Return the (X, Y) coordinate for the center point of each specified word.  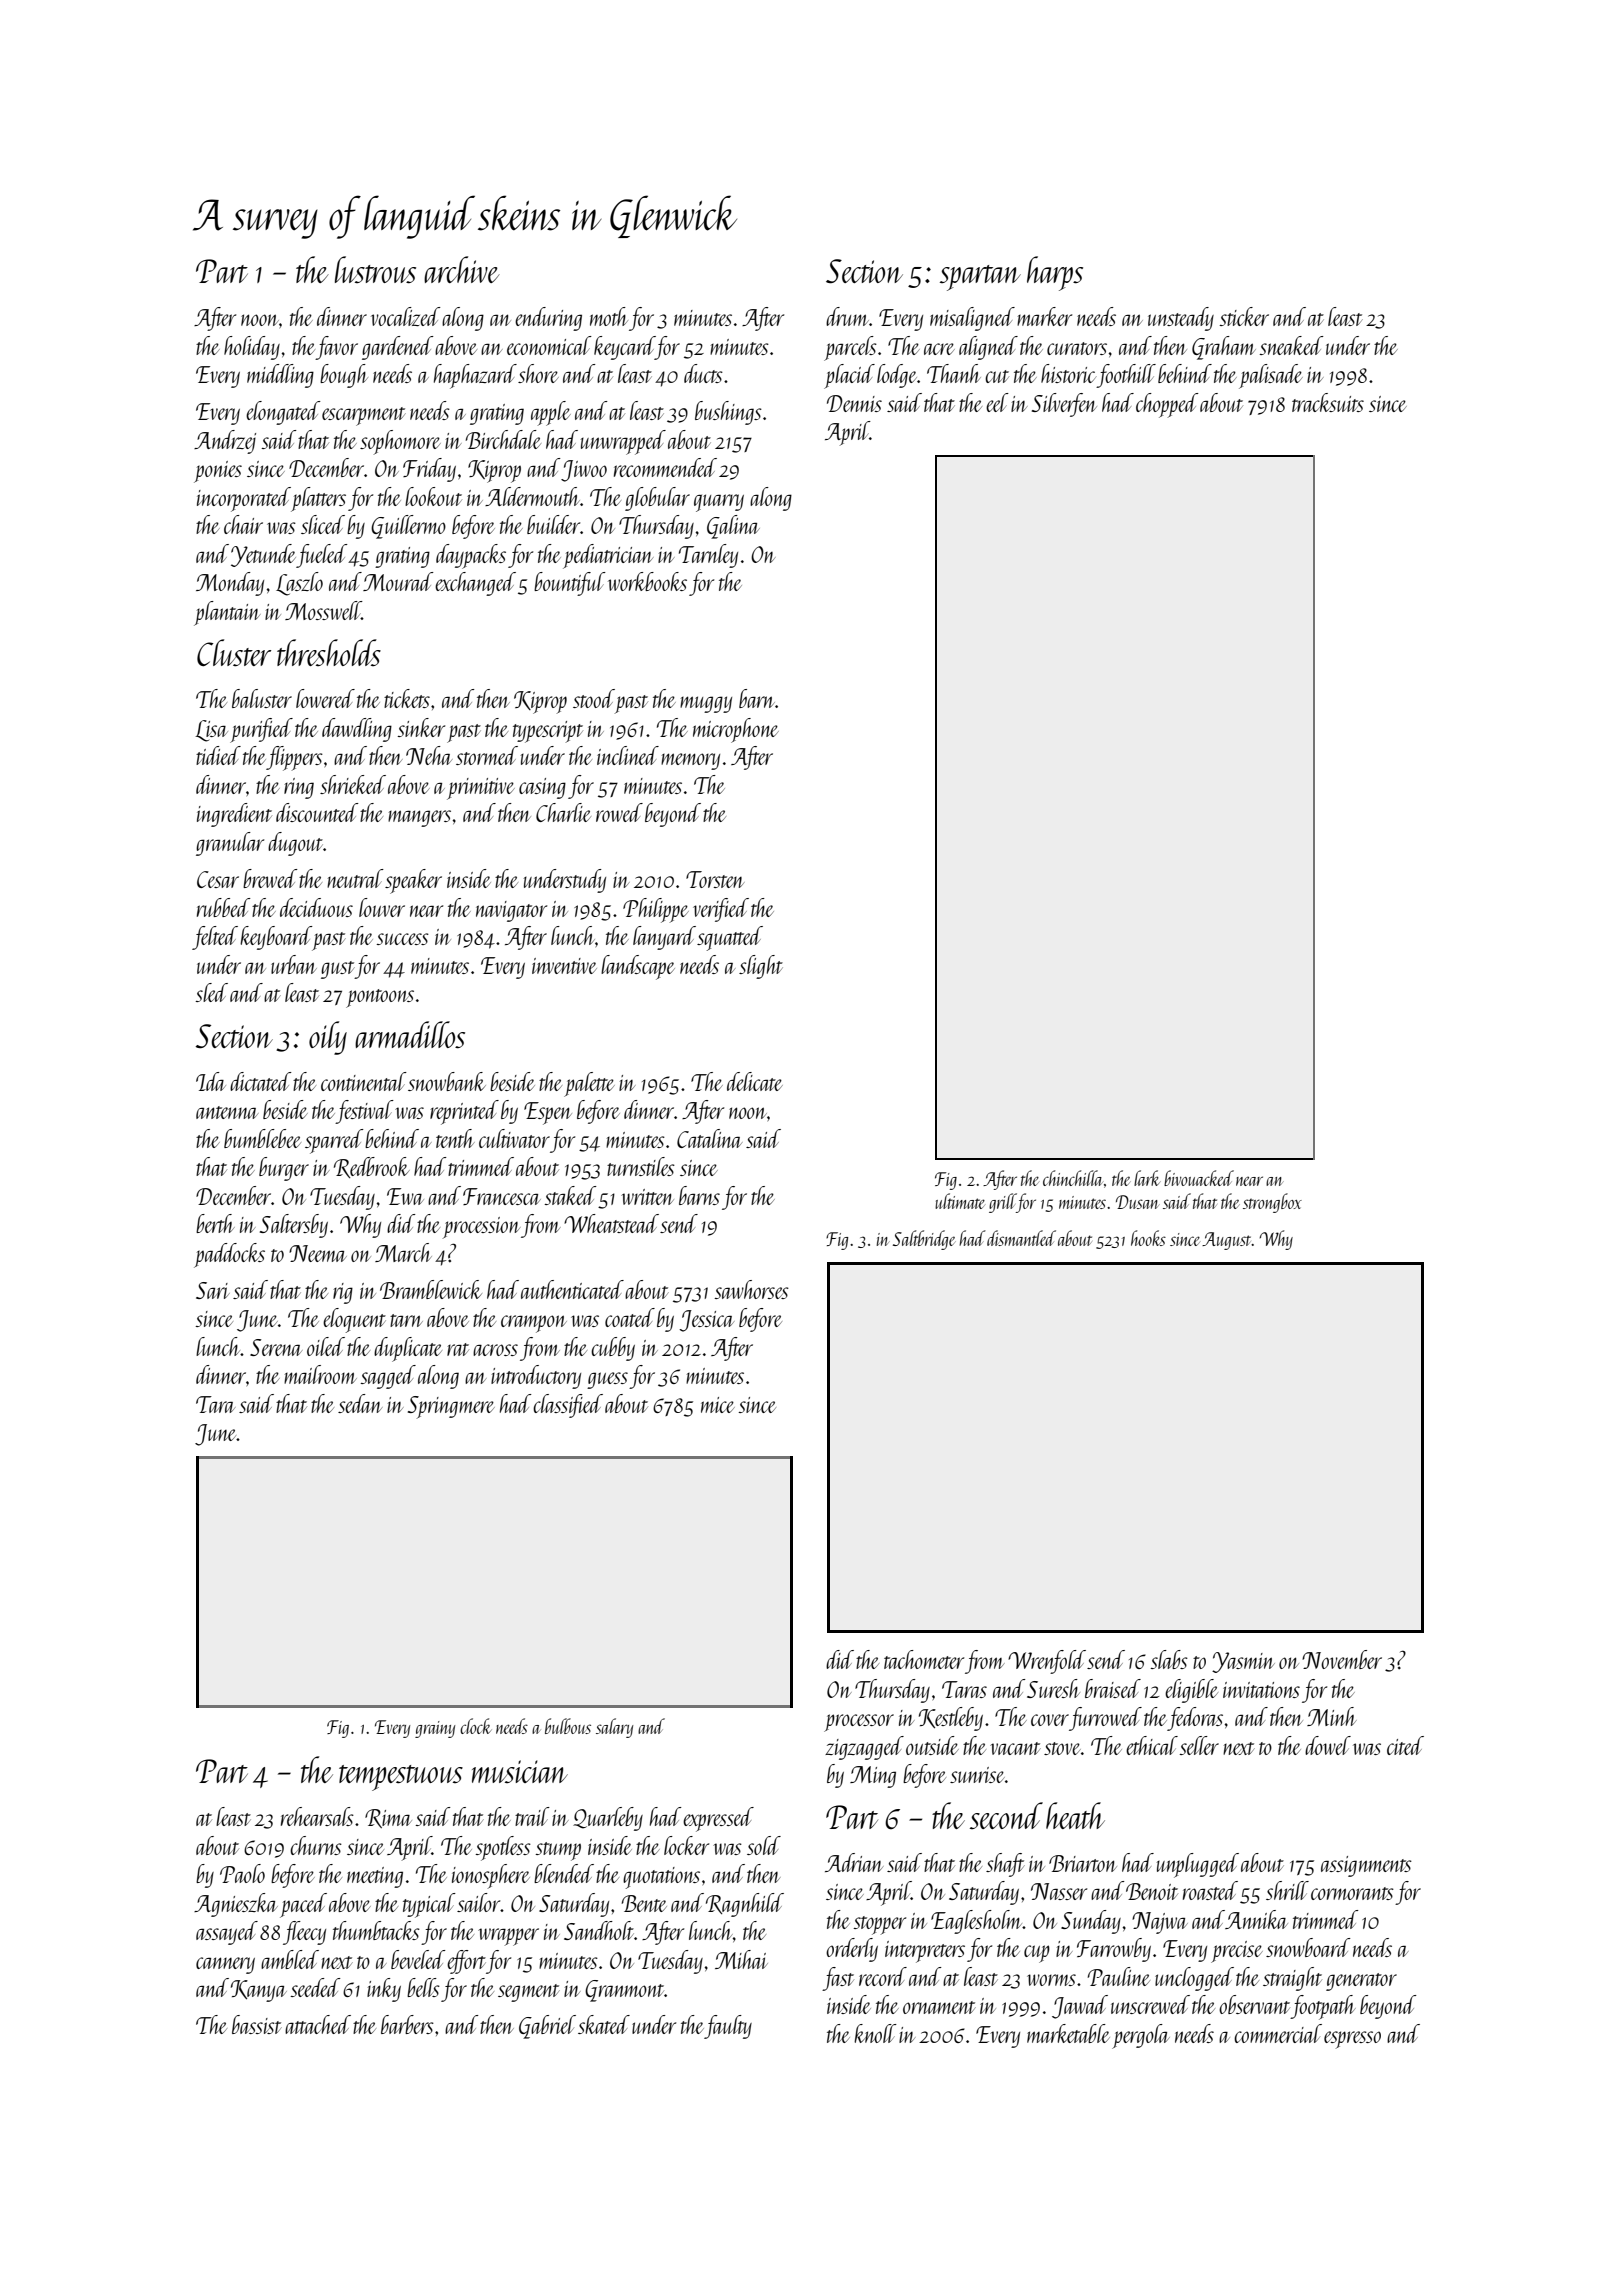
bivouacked (1199, 1178)
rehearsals (317, 1816)
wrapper (508, 1937)
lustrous (375, 269)
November (1342, 1659)
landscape (638, 967)
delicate (755, 1081)
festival (365, 1112)
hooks (1148, 1238)
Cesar (218, 879)
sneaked (1291, 345)
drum (847, 316)
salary (614, 1728)
